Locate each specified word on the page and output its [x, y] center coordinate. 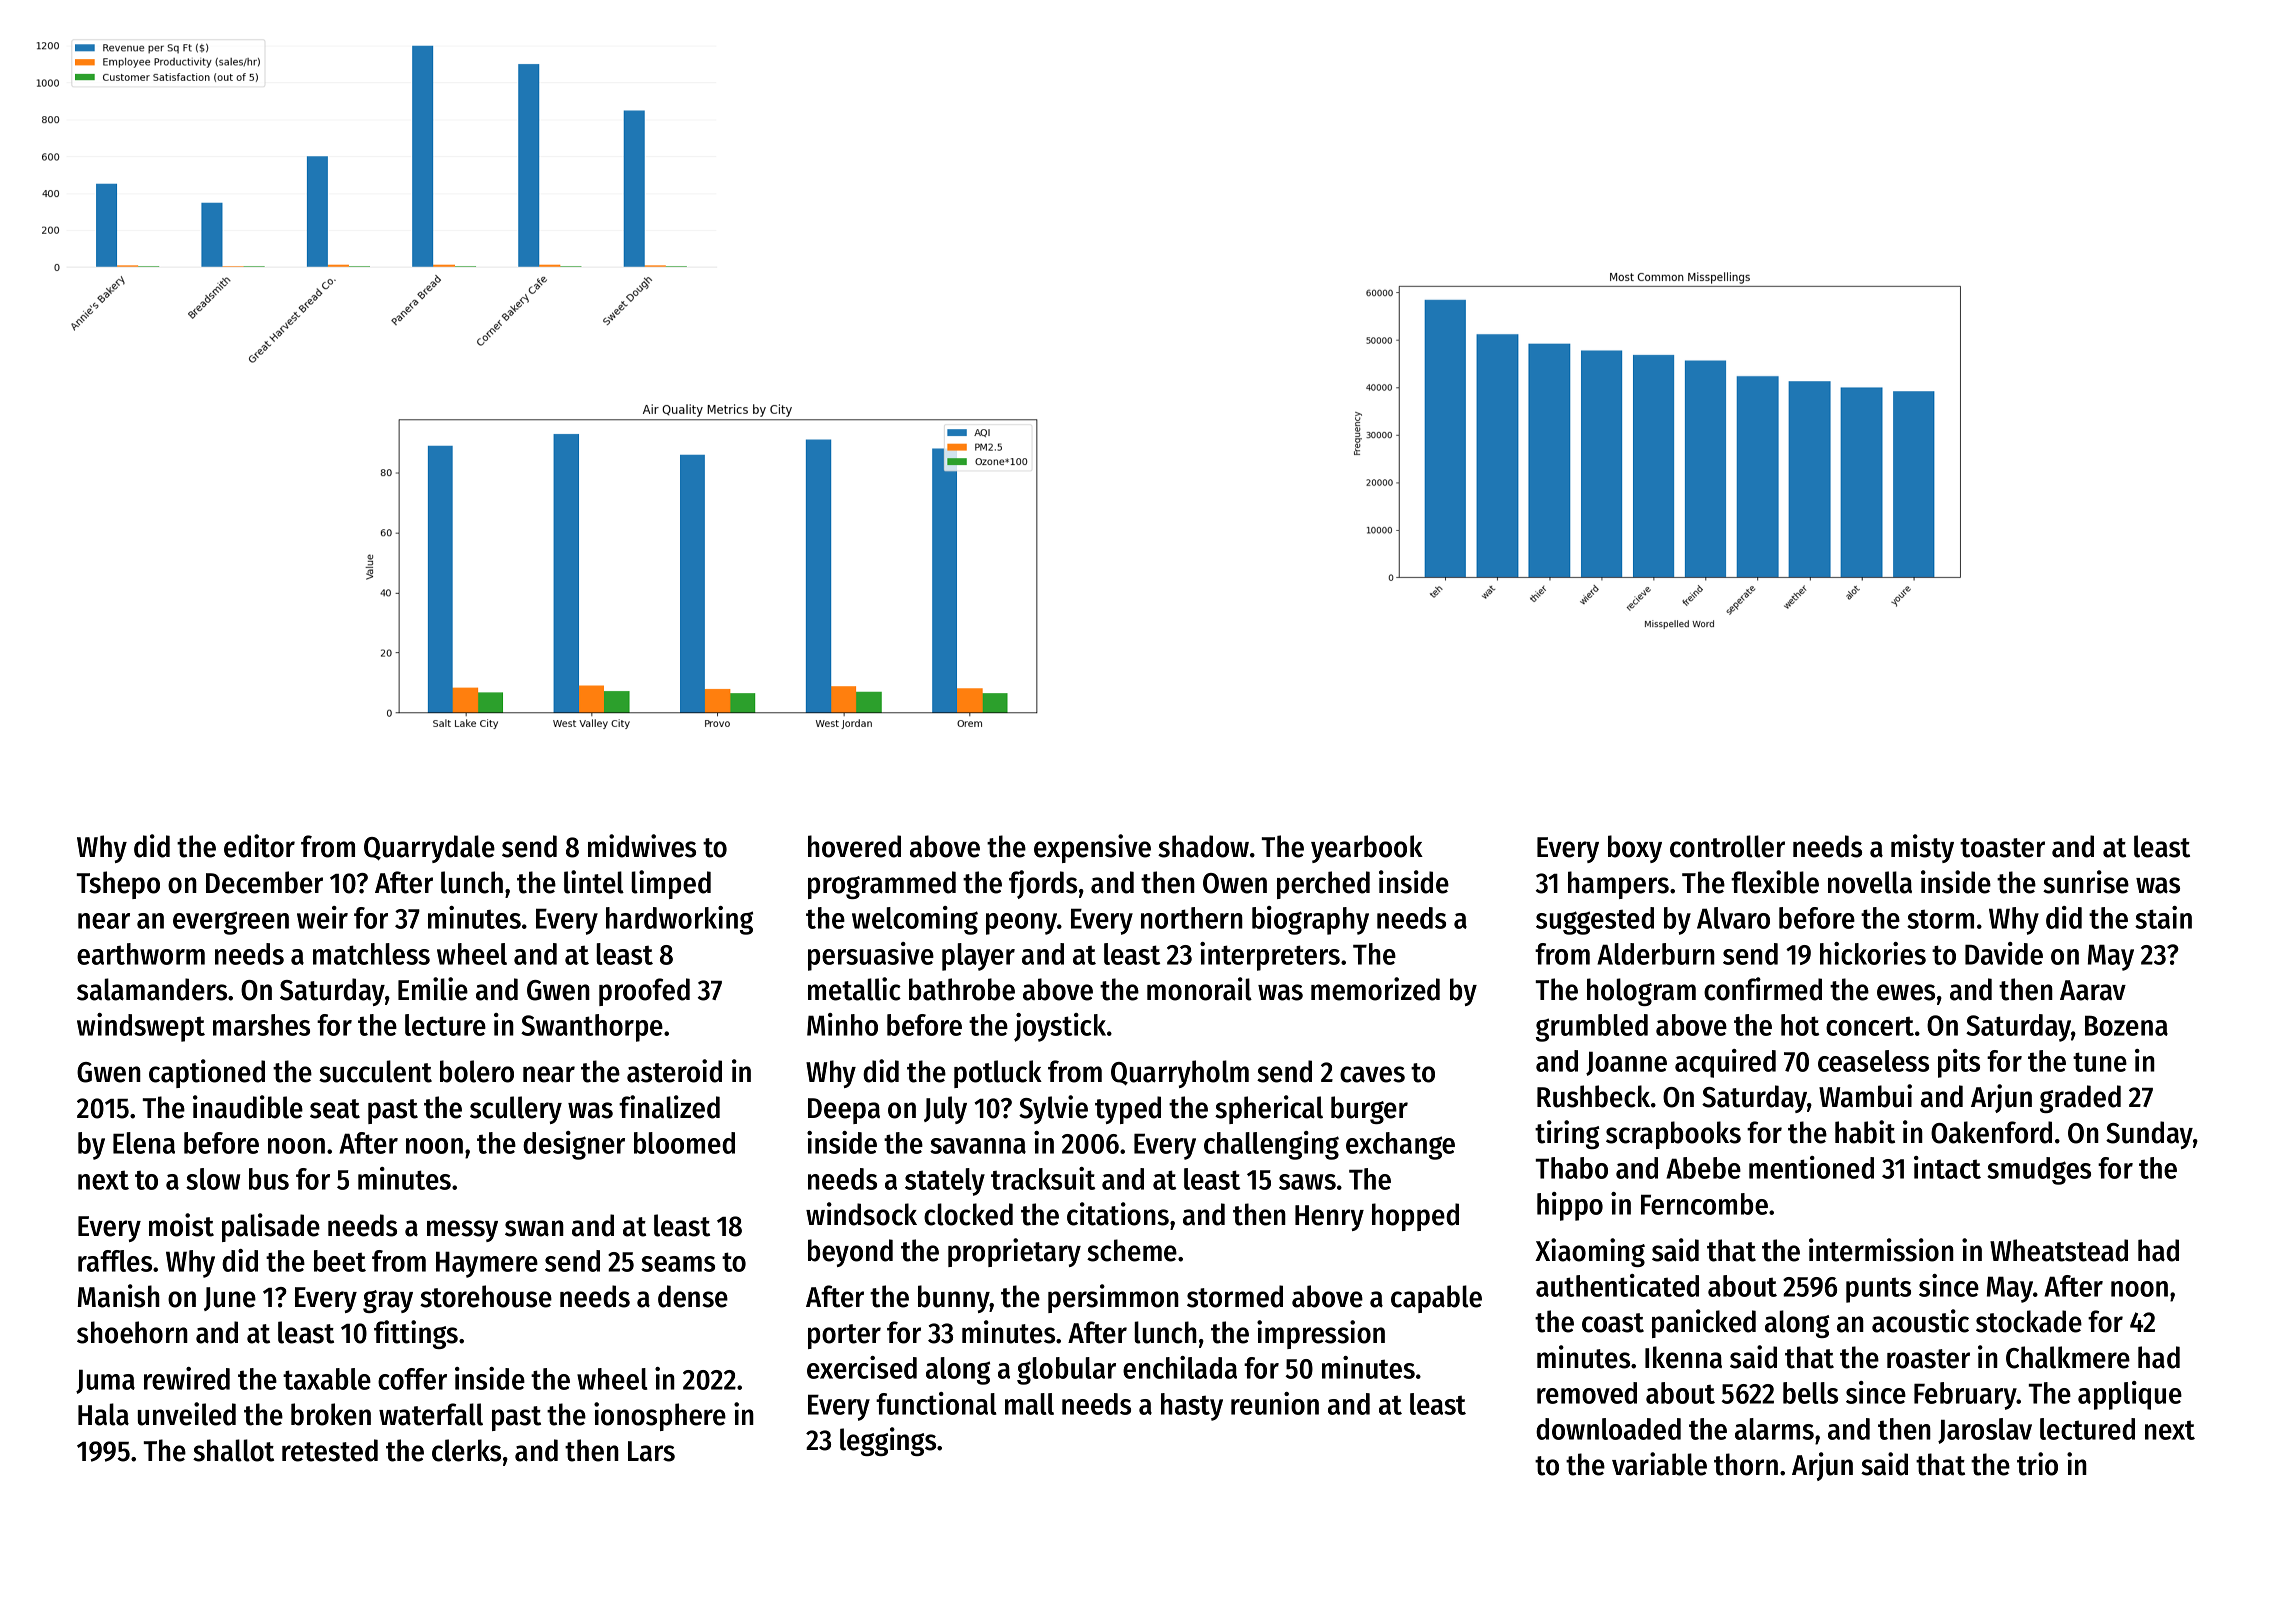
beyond [850, 1253]
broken [331, 1414]
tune [2100, 1062]
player [978, 957]
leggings [888, 1441]
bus [269, 1179]
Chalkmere [2068, 1357]
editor [259, 846]
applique [2130, 1395]
